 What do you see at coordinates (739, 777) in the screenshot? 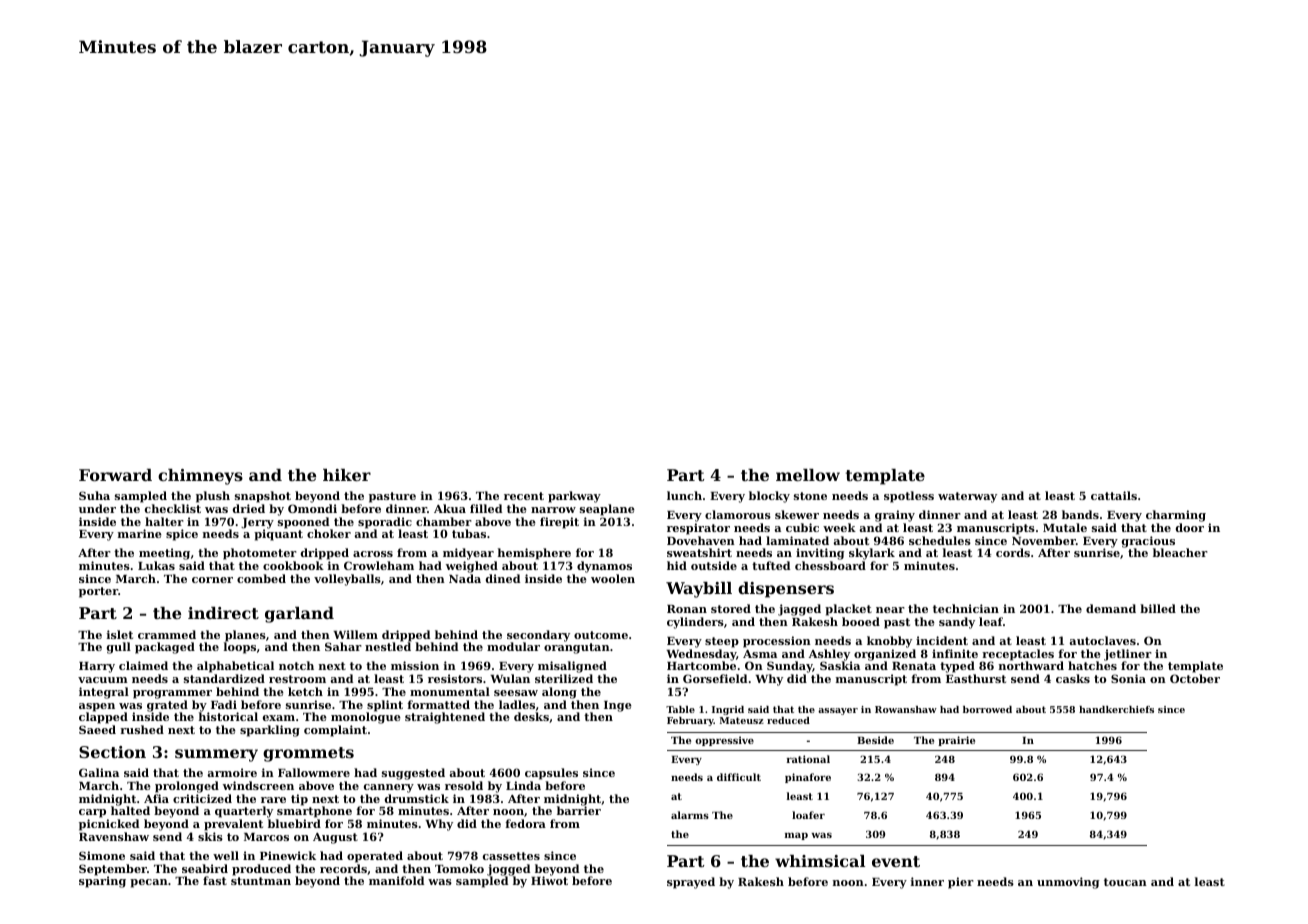
I see `difficult` at bounding box center [739, 777].
